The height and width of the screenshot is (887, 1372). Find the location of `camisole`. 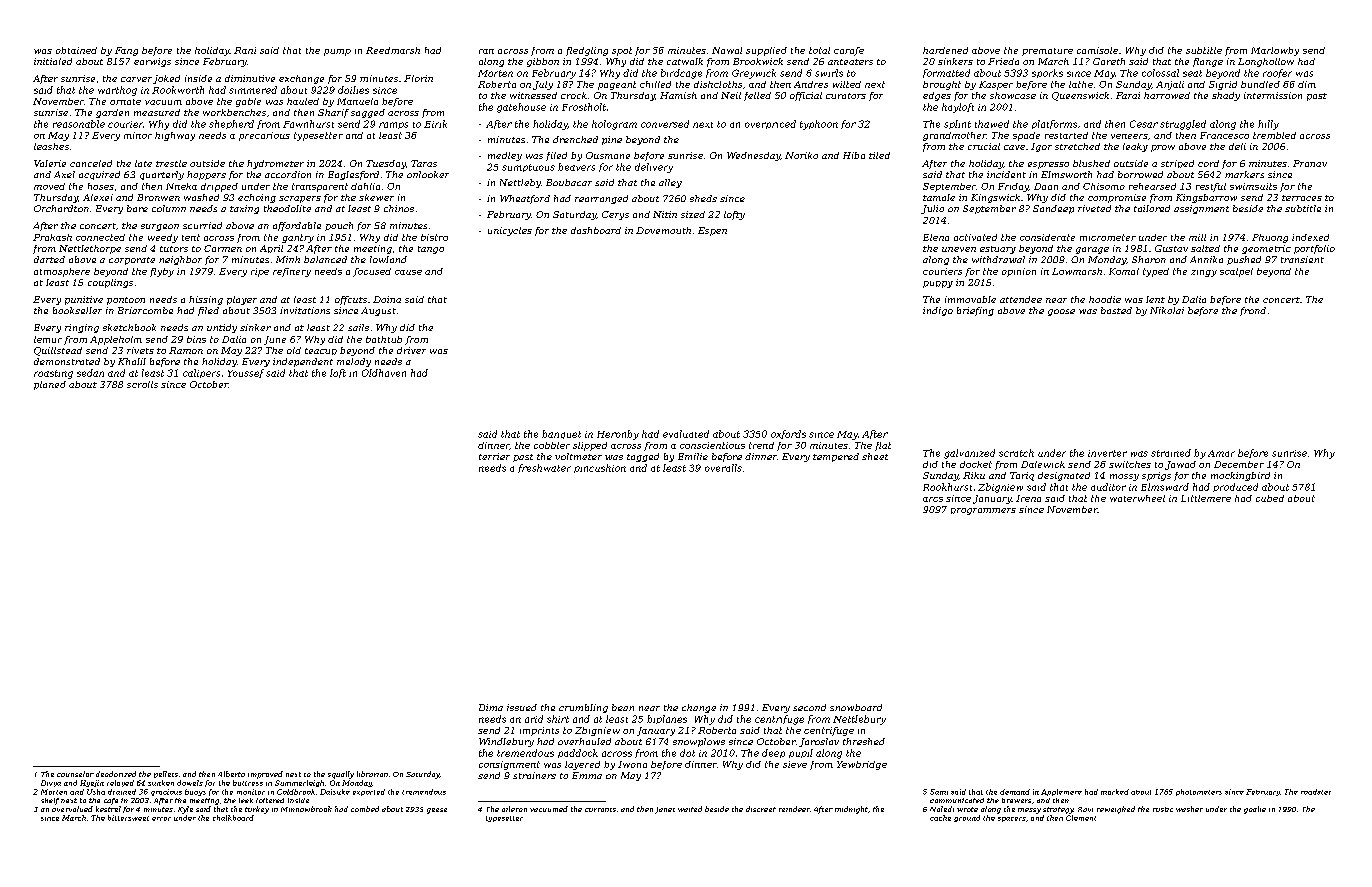

camisole is located at coordinates (1097, 50).
